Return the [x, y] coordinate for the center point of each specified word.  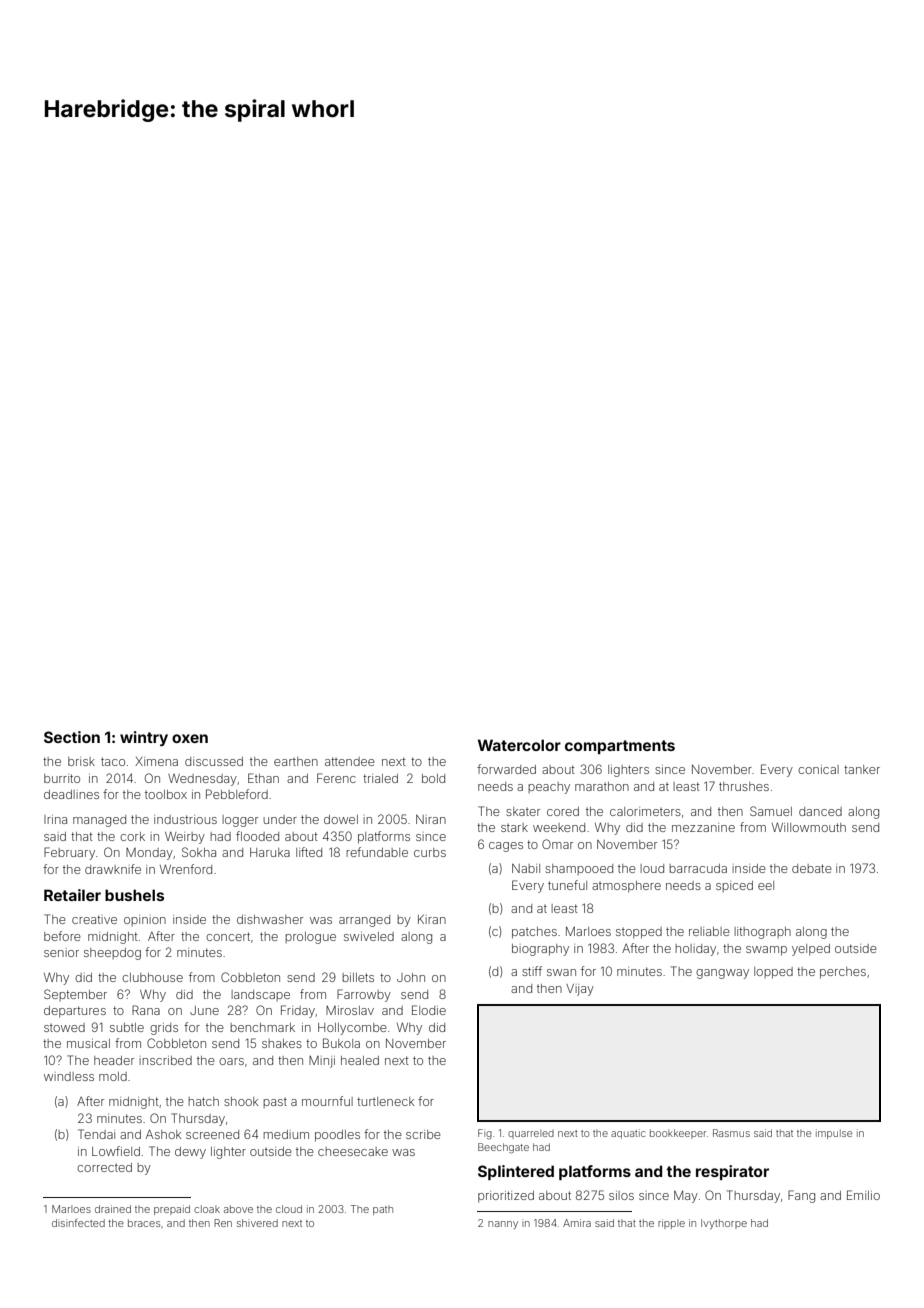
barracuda [698, 868]
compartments [620, 747]
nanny [503, 1225]
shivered [257, 1223]
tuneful [567, 885]
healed [360, 1060]
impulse [834, 1134]
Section [72, 737]
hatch [203, 1101]
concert [228, 936]
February [69, 853]
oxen [190, 738]
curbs [430, 852]
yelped [811, 950]
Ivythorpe [724, 1224]
